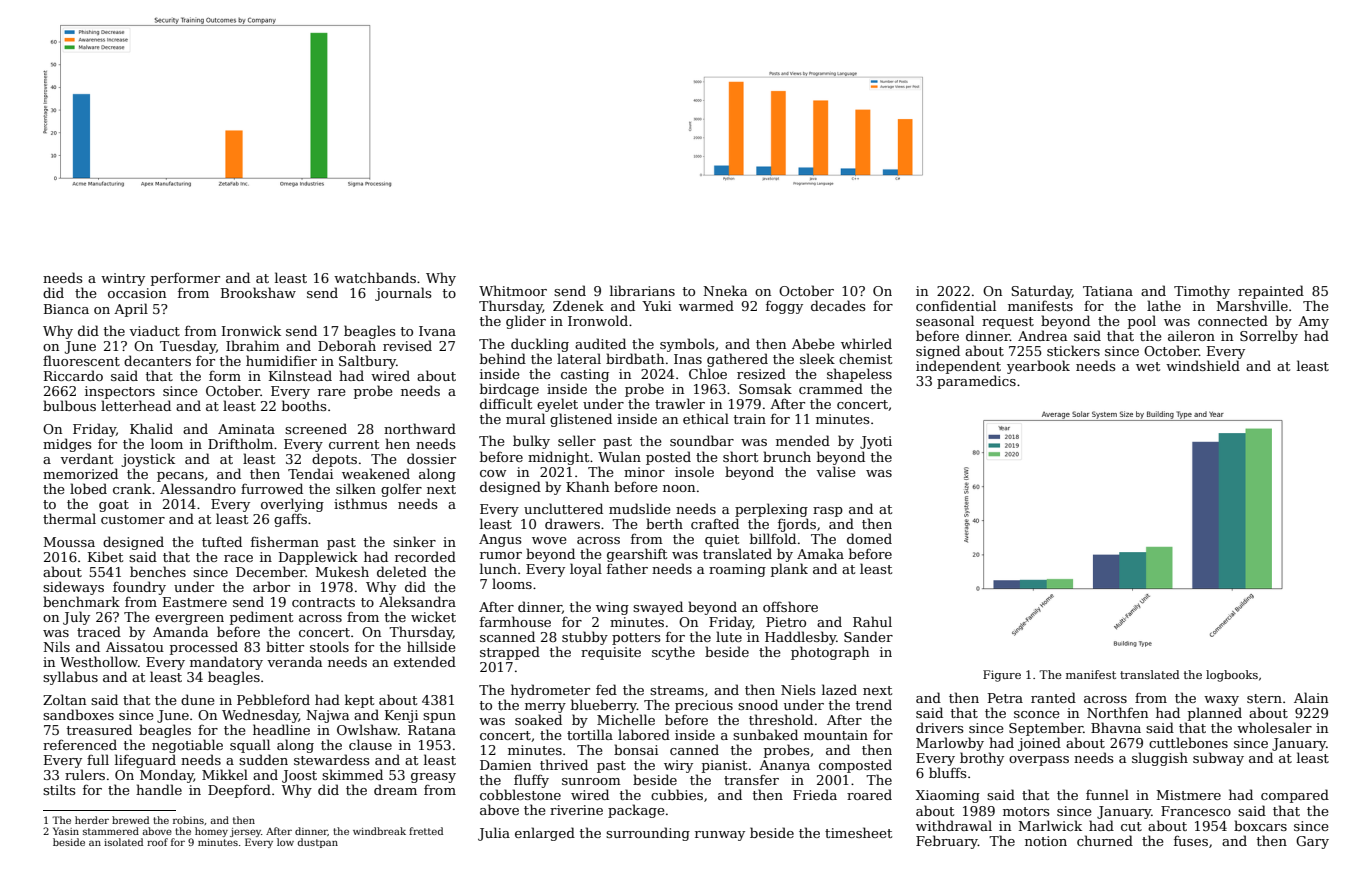 Image resolution: width=1372 pixels, height=887 pixels. I want to click on wintry, so click(123, 279).
